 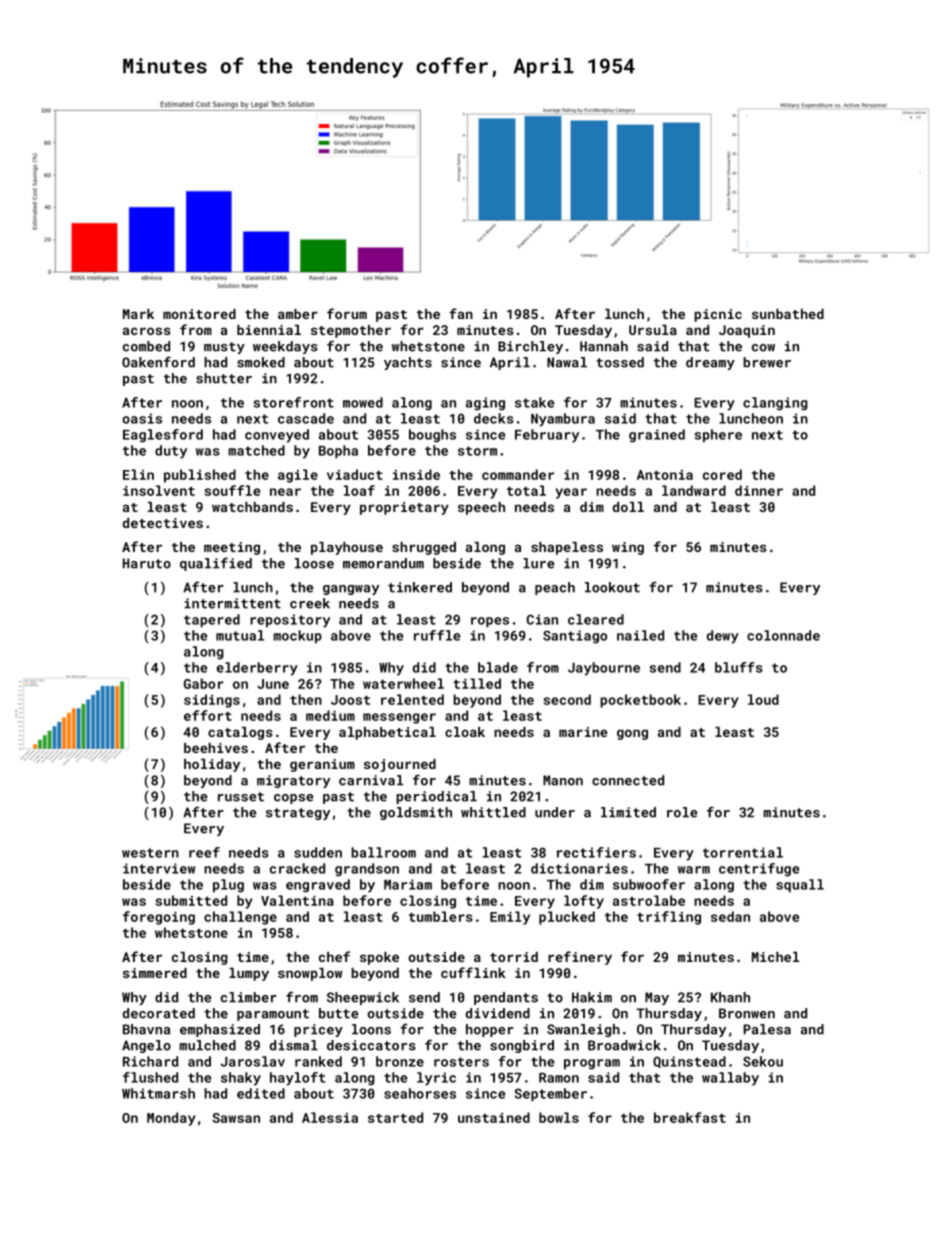 I want to click on Nyambura, so click(x=563, y=420).
